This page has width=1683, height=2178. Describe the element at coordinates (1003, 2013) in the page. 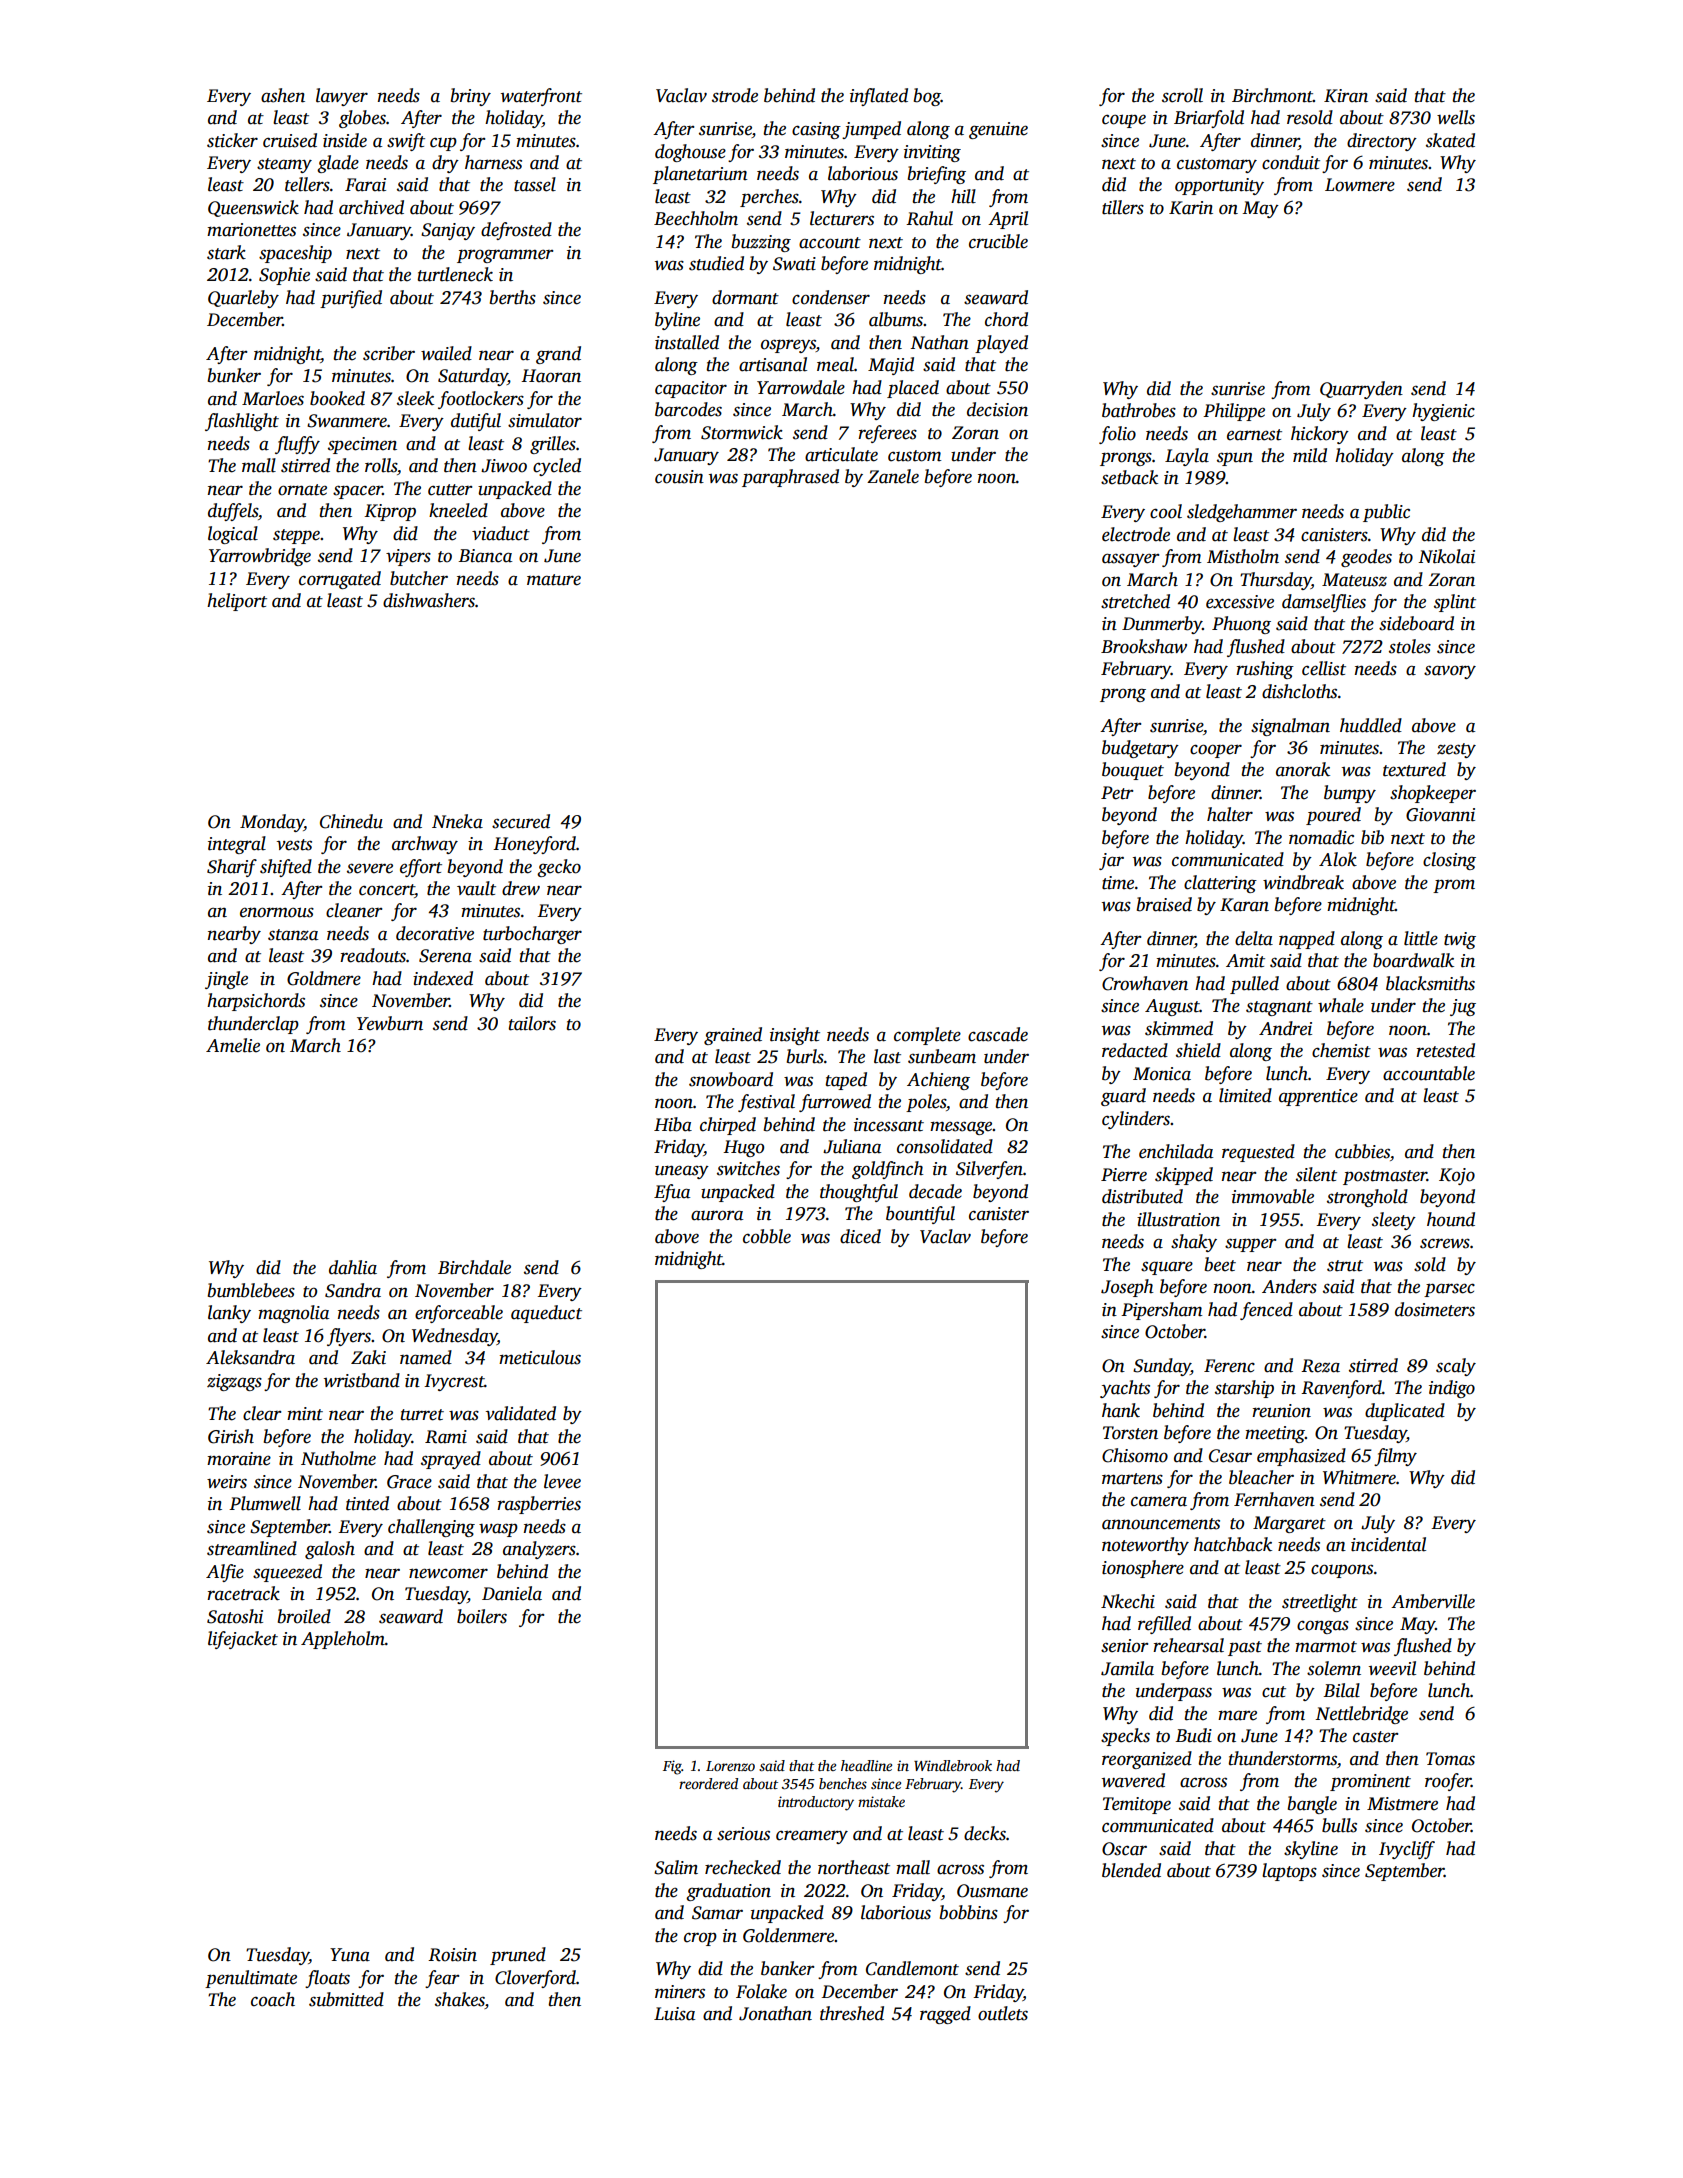

I see `outlets` at that location.
